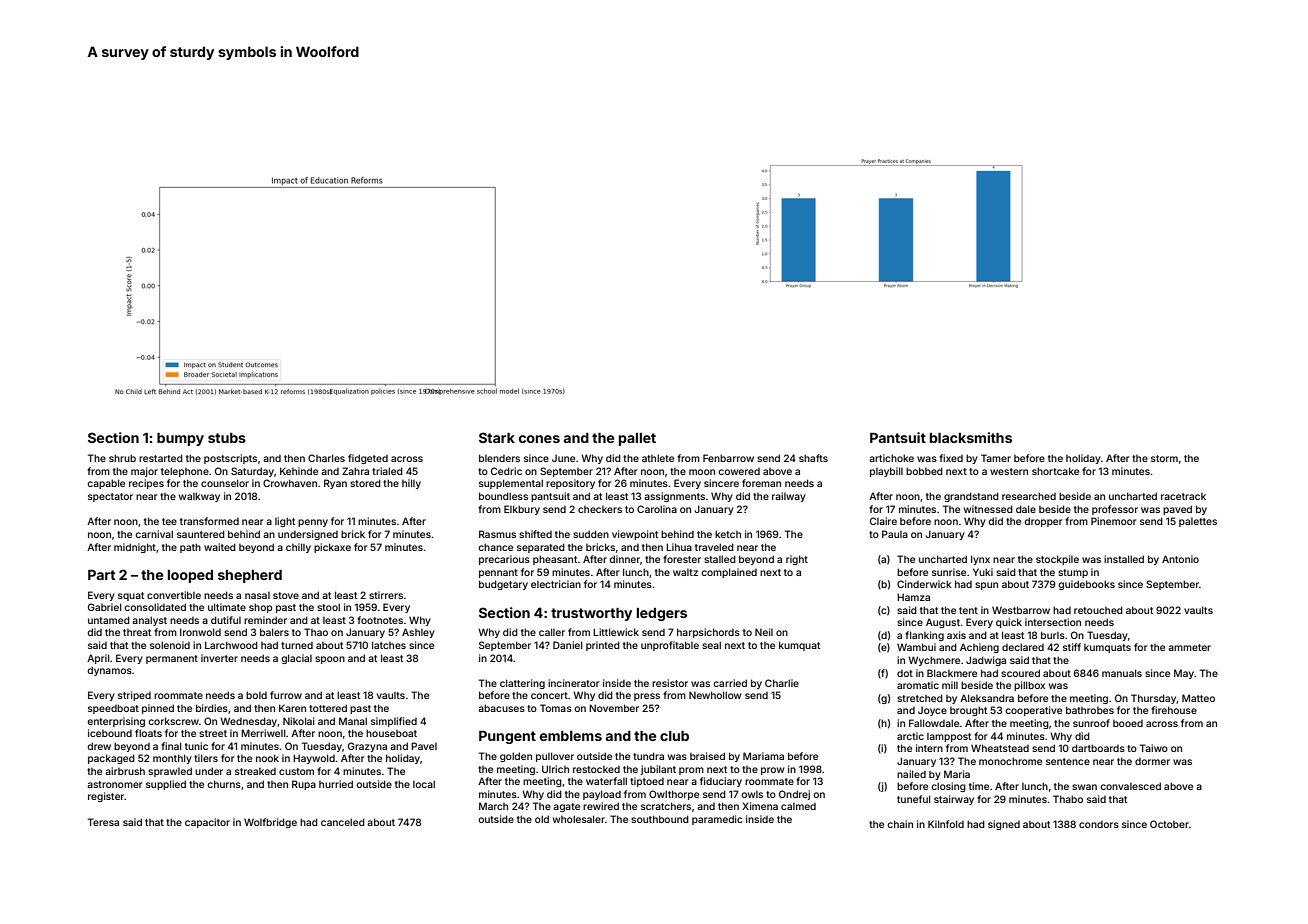  Describe the element at coordinates (391, 733) in the screenshot. I see `houseboat` at that location.
